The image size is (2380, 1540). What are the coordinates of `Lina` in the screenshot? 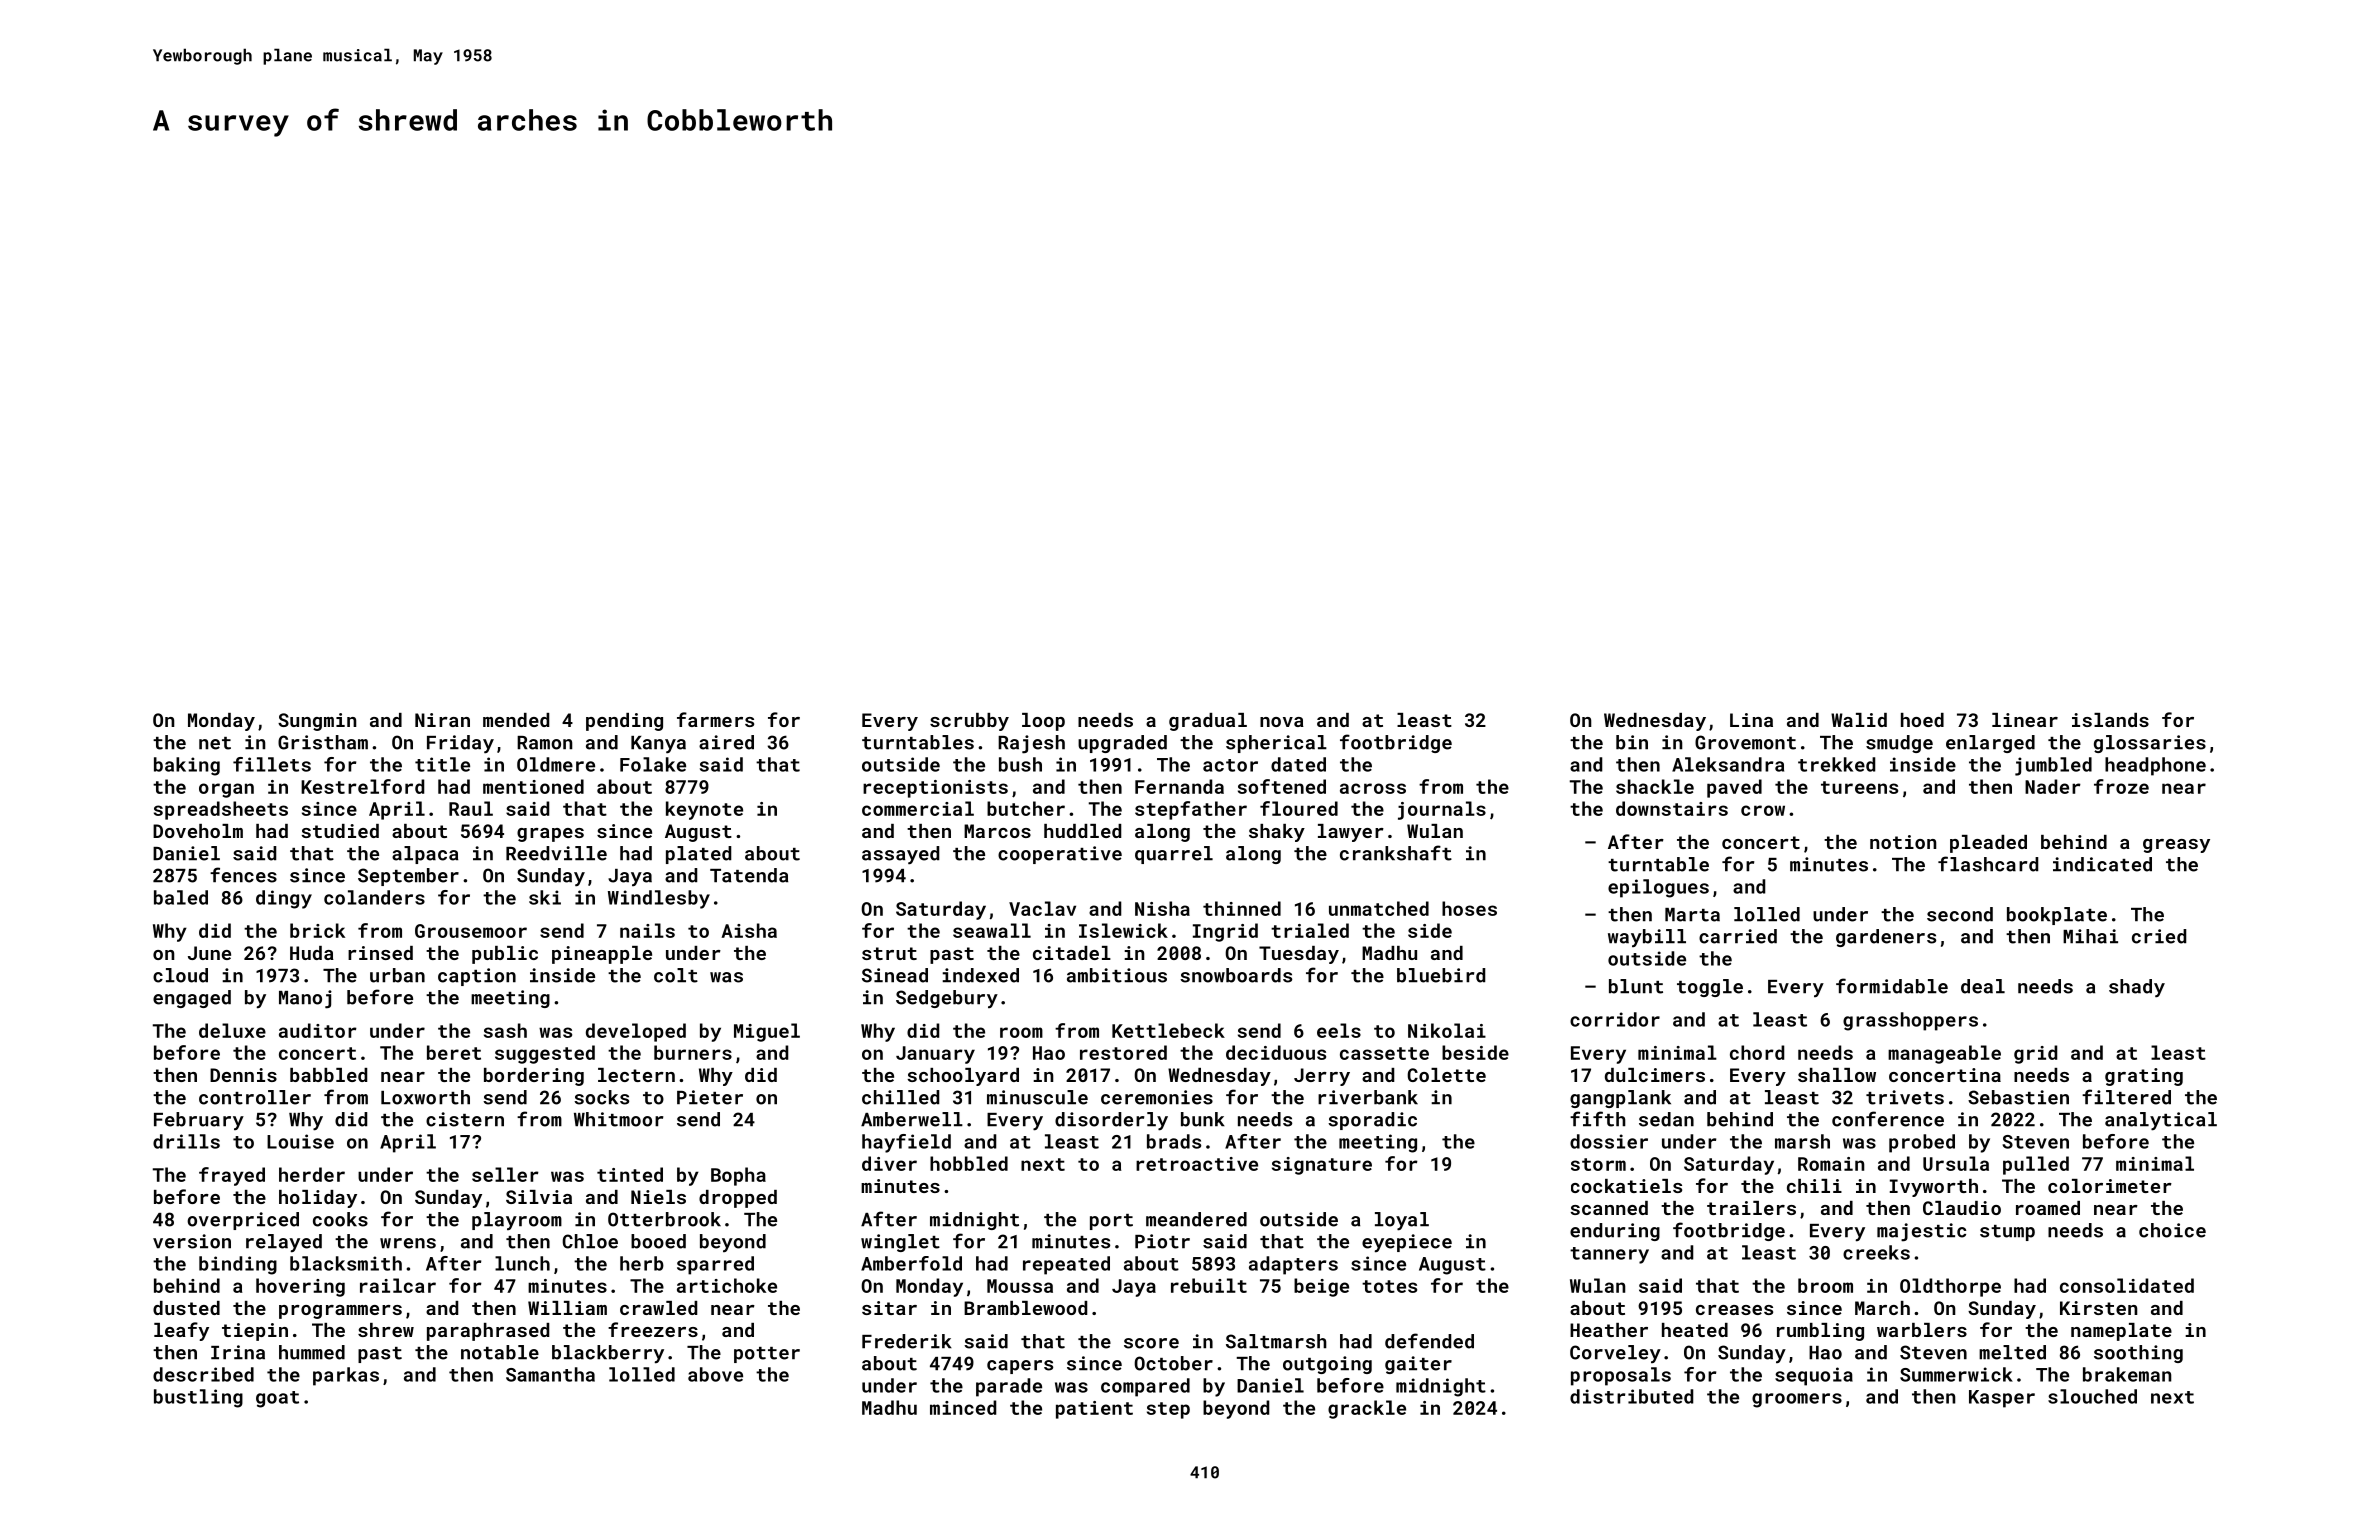 It's located at (1751, 720).
